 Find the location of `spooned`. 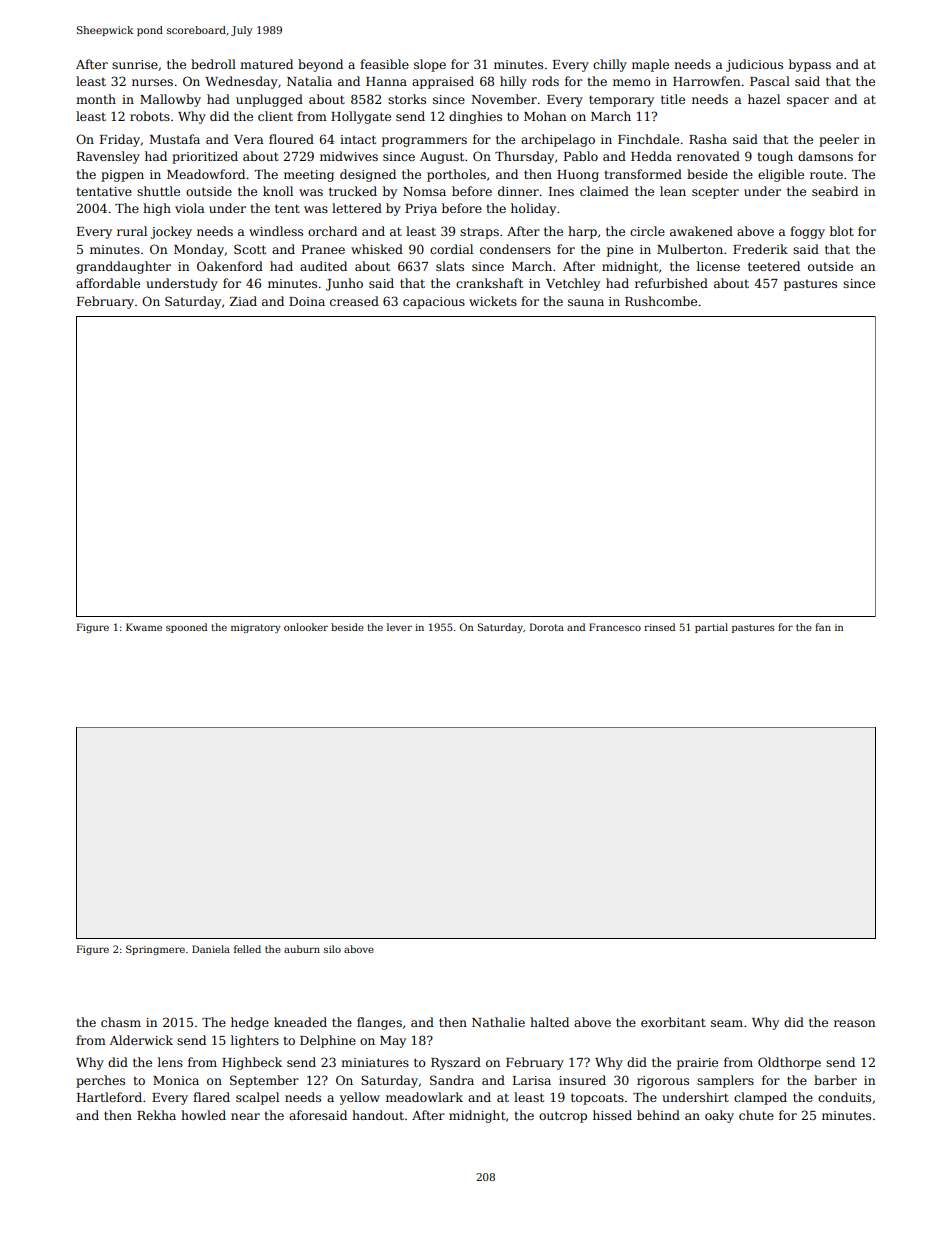

spooned is located at coordinates (186, 628).
